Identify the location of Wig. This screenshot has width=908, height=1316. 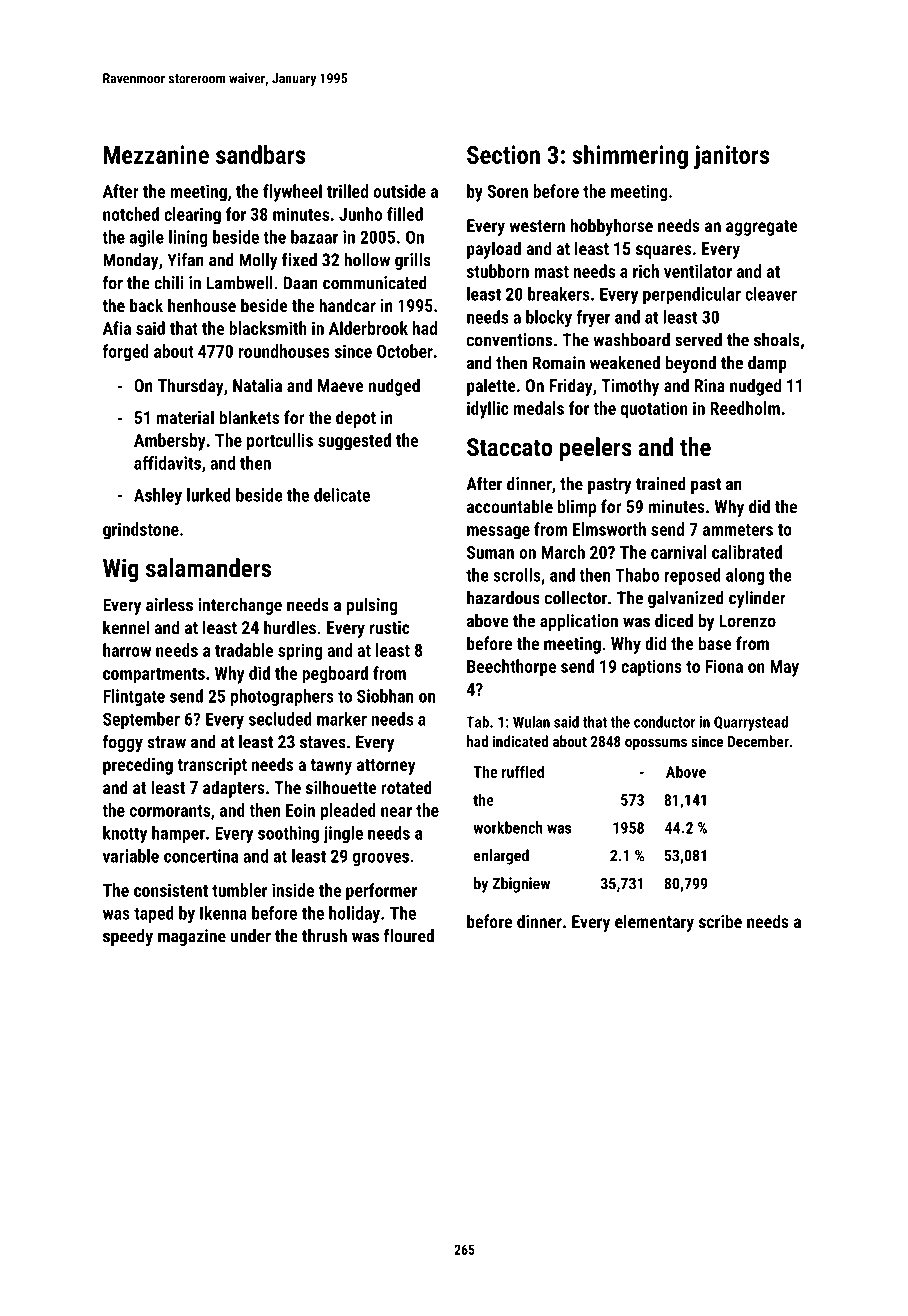
(121, 570).
